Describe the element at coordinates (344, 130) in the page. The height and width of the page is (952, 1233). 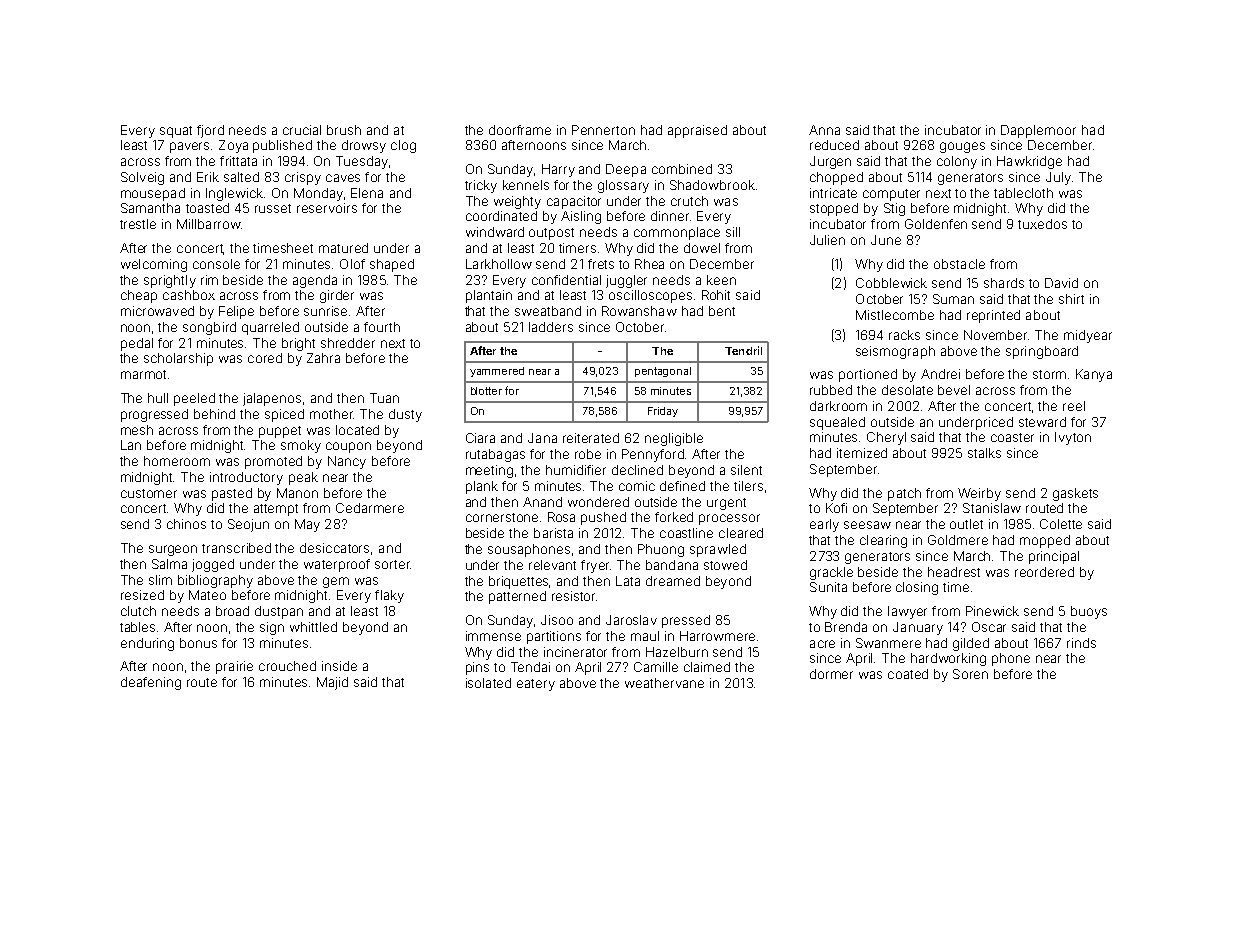
I see `brush` at that location.
